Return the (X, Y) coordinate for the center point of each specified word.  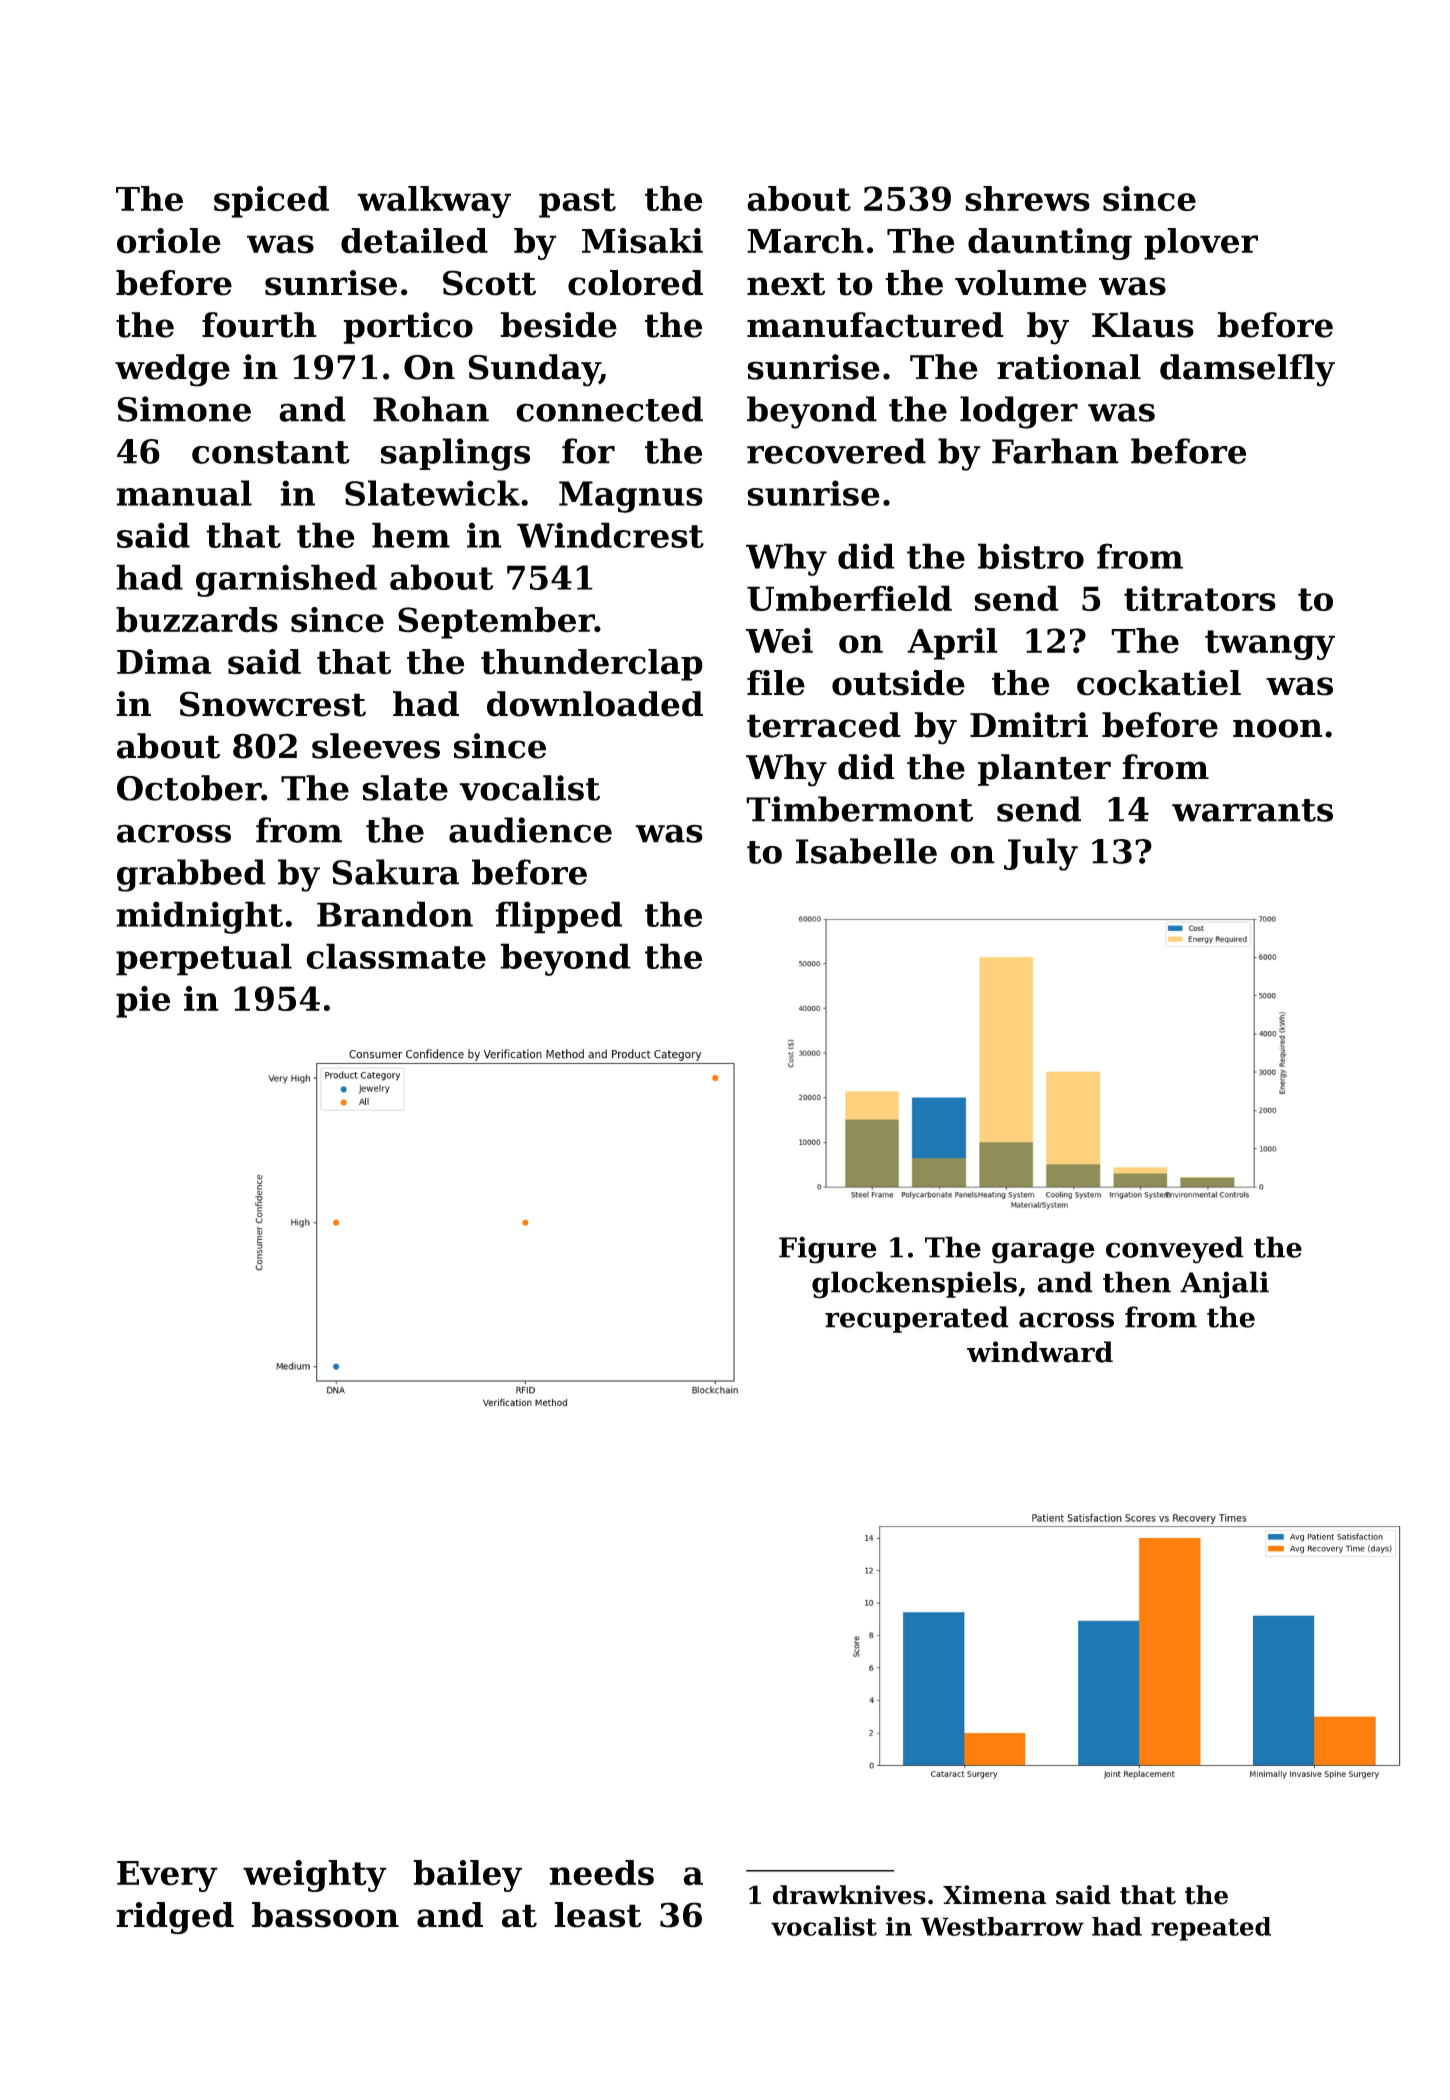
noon (1278, 728)
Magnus (631, 497)
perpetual (204, 959)
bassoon (325, 1915)
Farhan (1055, 451)
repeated (1211, 1929)
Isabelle (866, 851)
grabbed (191, 875)
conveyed (1175, 1250)
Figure (828, 1250)
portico (408, 328)
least (597, 1915)
